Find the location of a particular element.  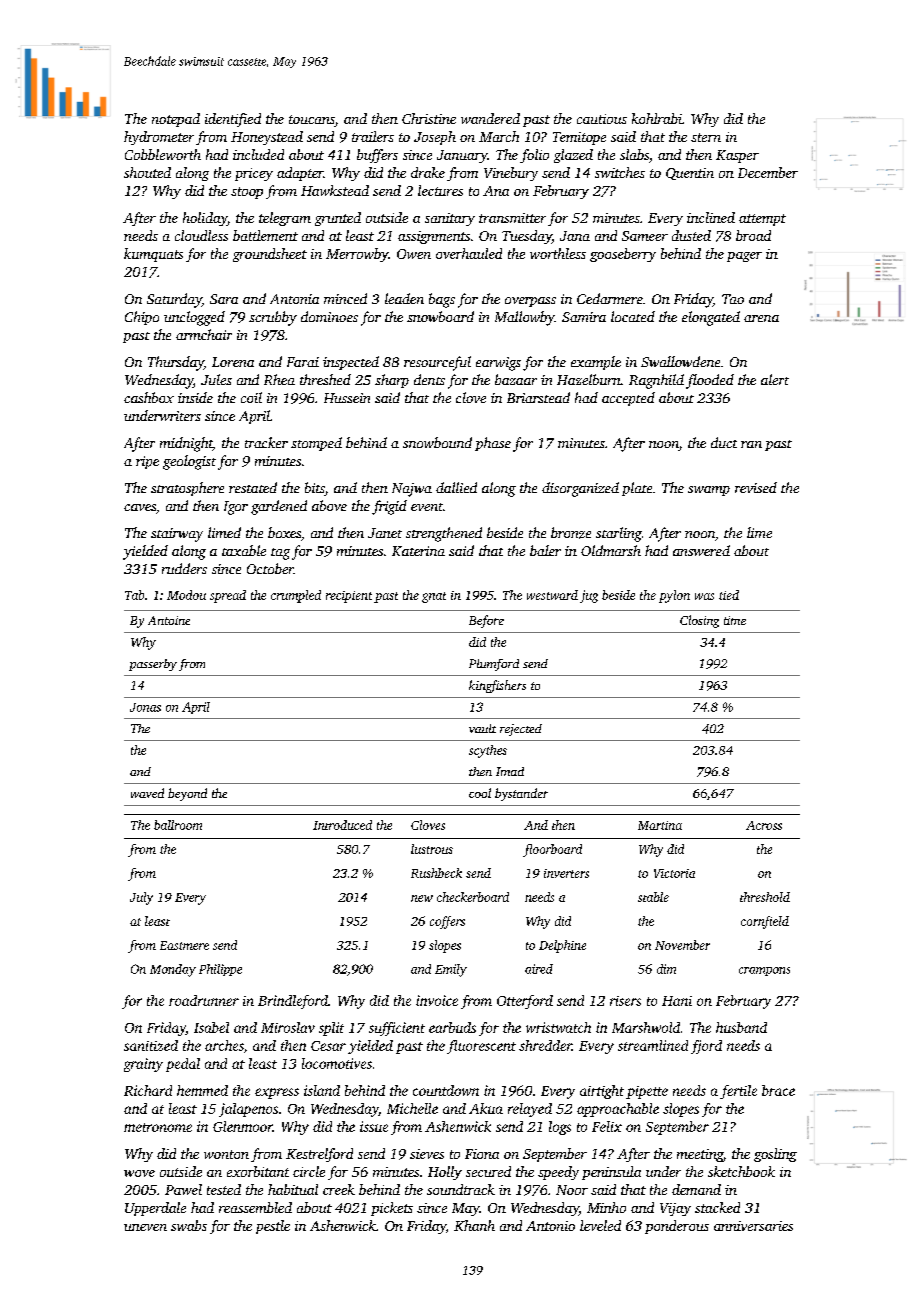

habitual is located at coordinates (293, 1189).
